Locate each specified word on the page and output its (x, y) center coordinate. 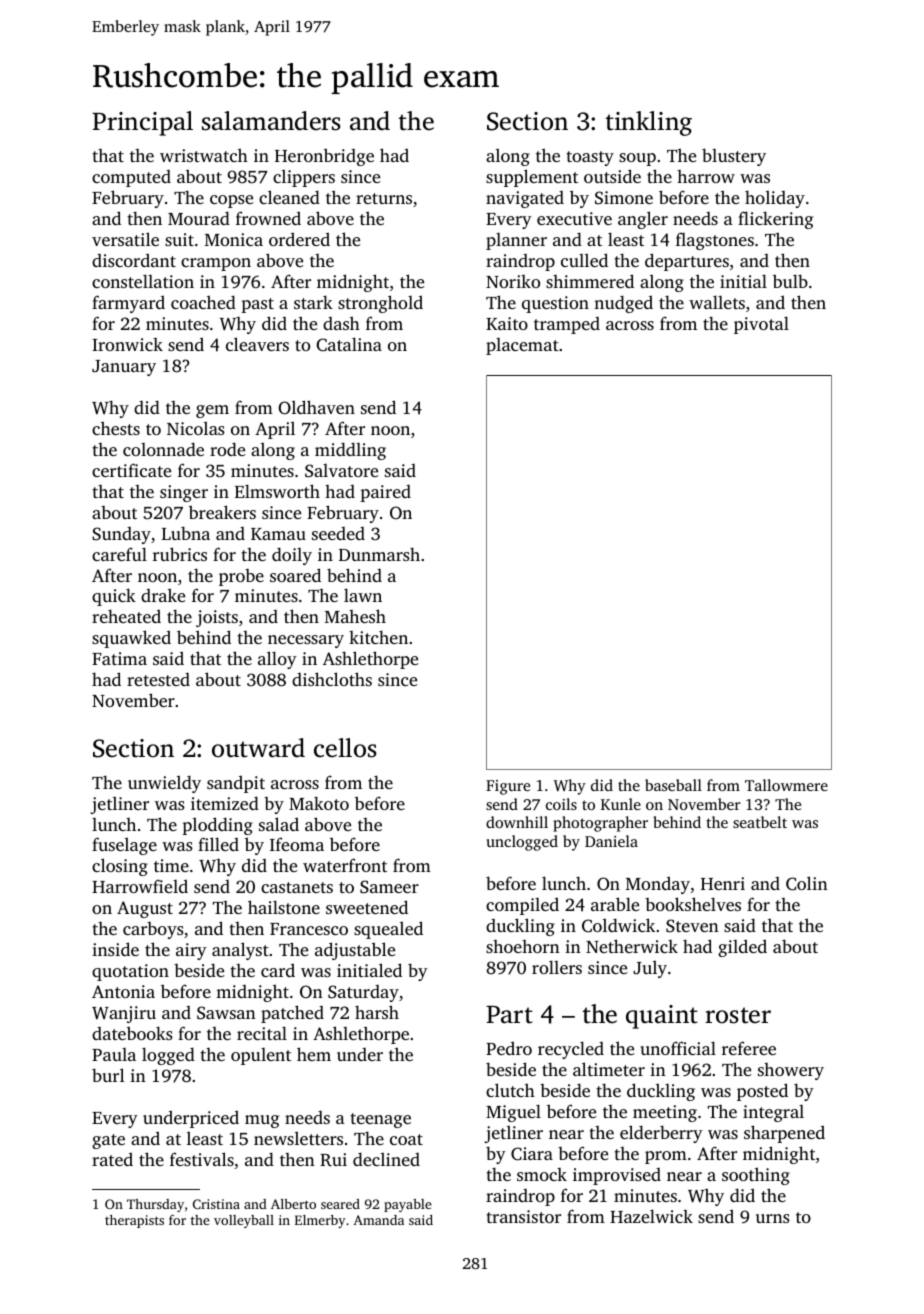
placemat (522, 346)
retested (158, 679)
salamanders (271, 121)
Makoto (319, 803)
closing (120, 867)
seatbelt (760, 822)
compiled (522, 906)
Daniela (611, 841)
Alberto (293, 1204)
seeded (338, 533)
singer (184, 493)
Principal (142, 123)
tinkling (648, 123)
